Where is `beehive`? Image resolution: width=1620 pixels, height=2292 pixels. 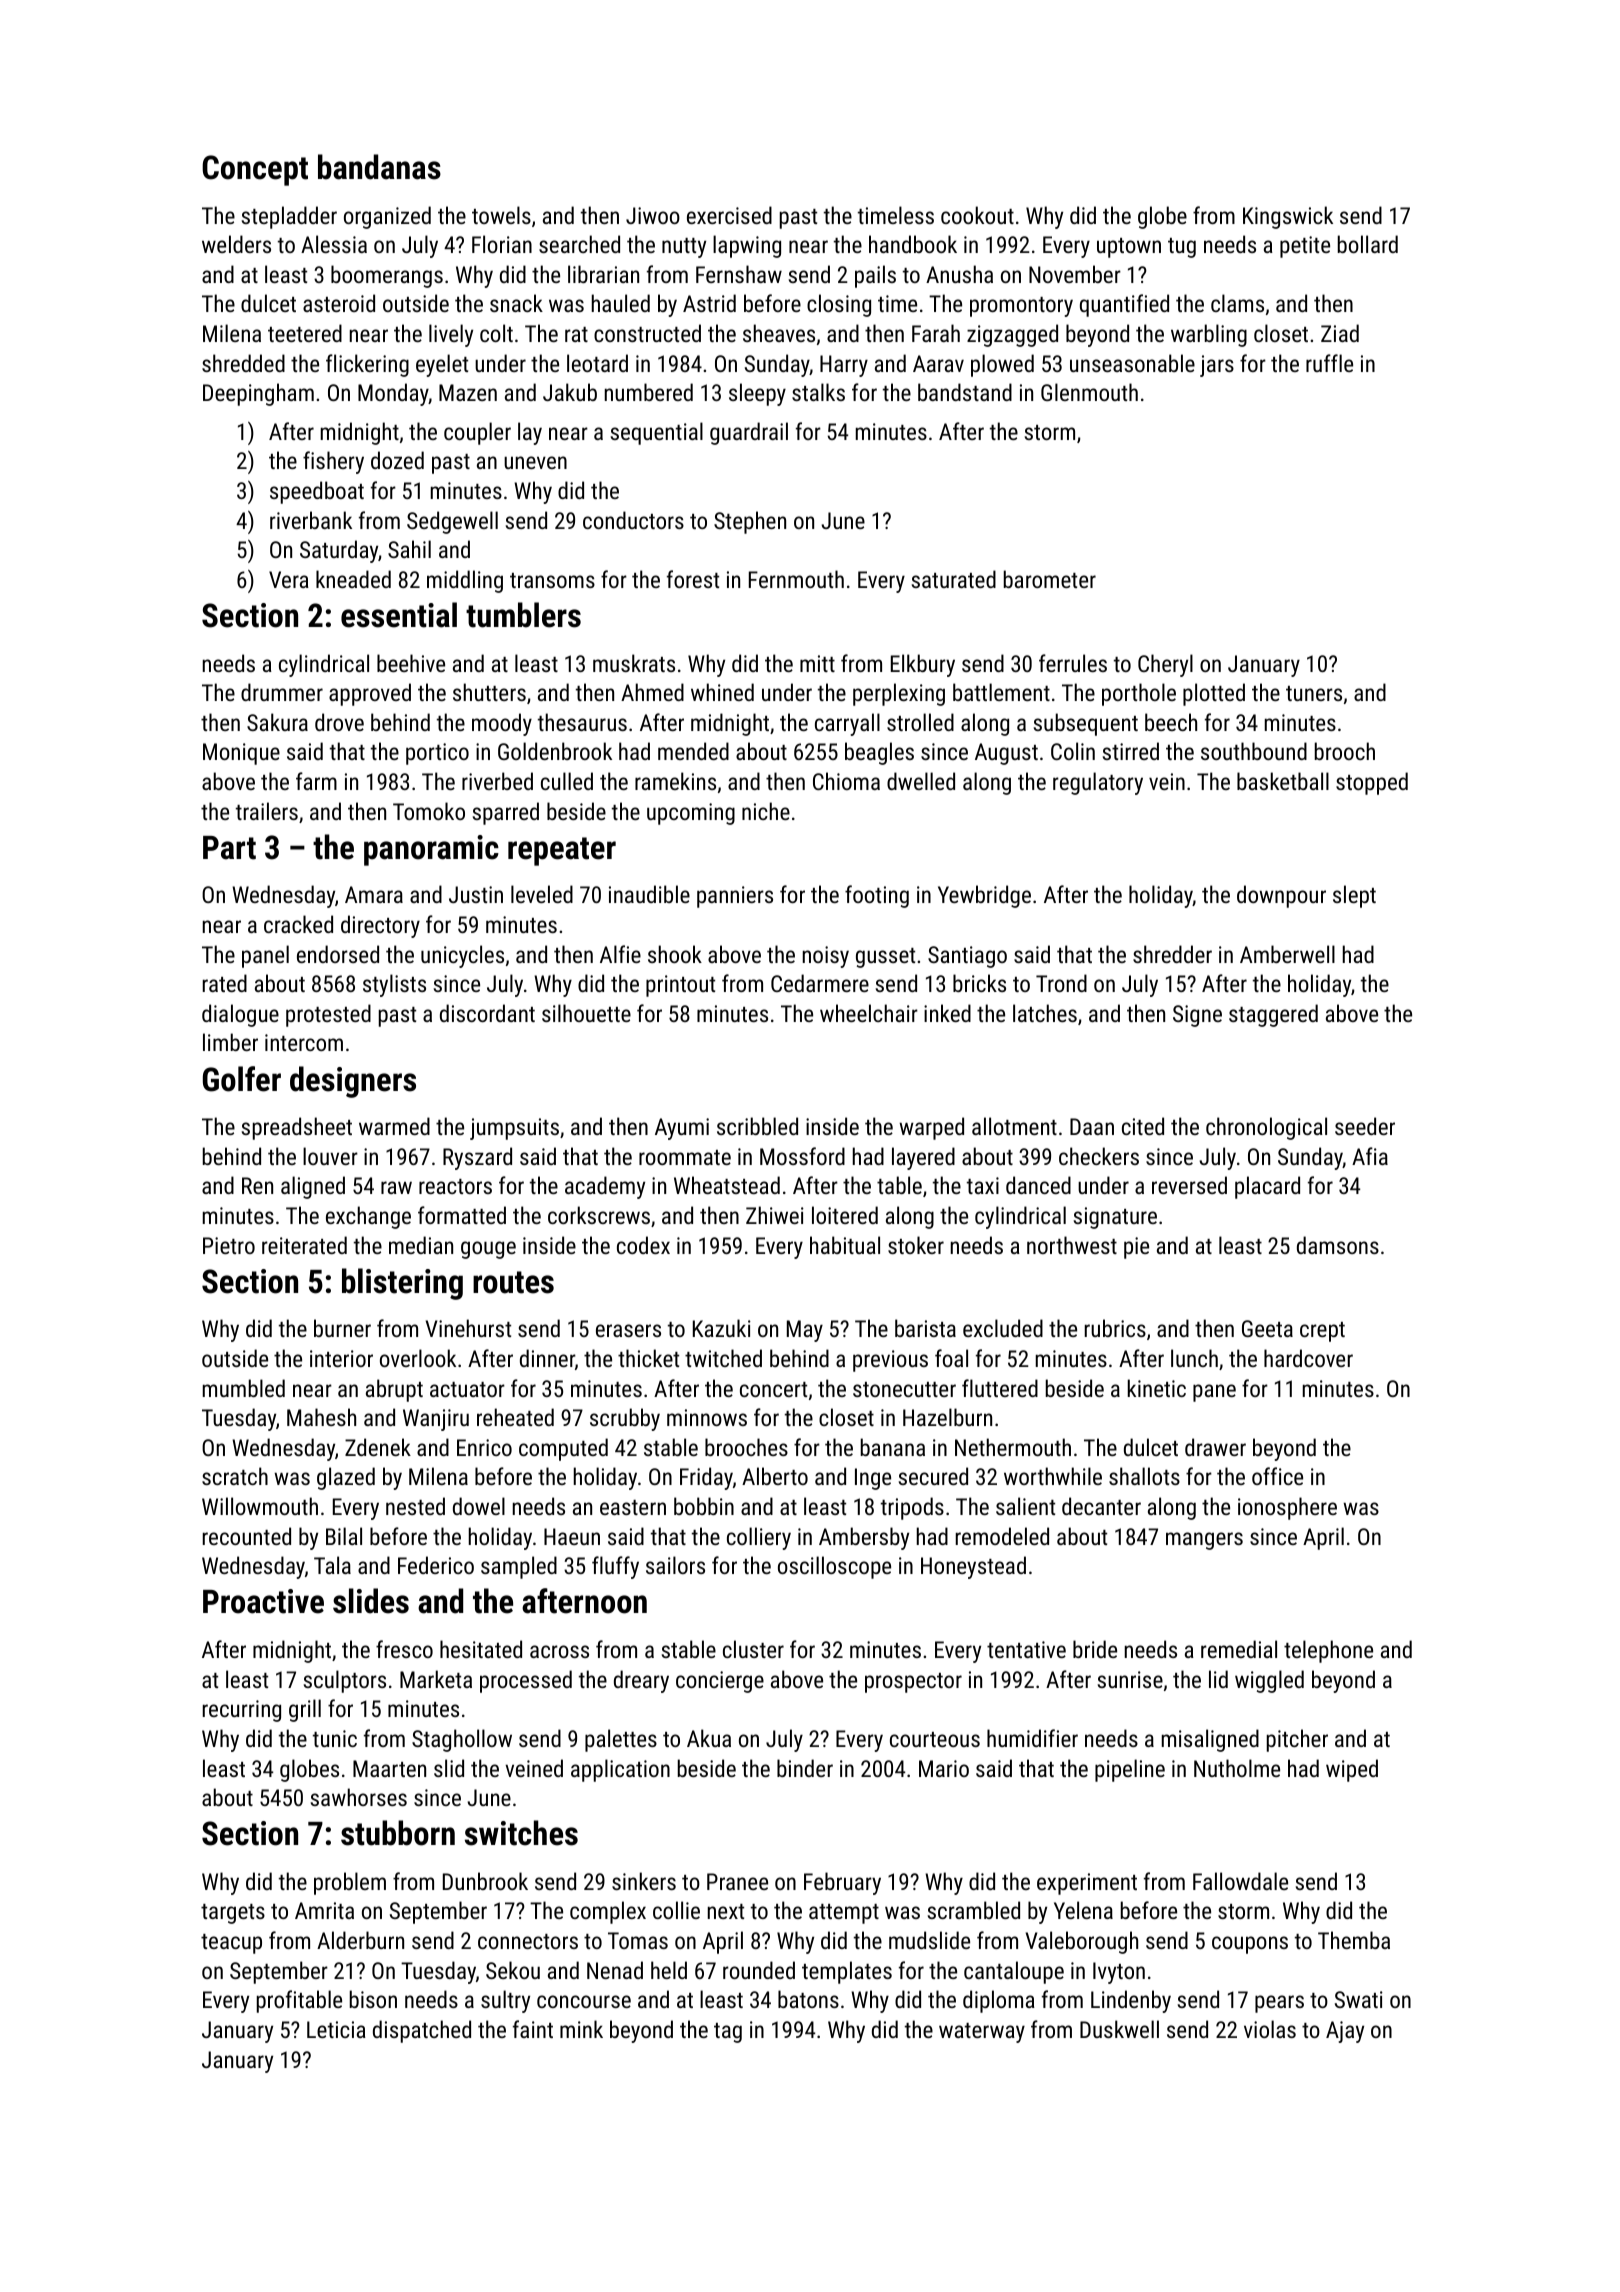 beehive is located at coordinates (411, 663).
